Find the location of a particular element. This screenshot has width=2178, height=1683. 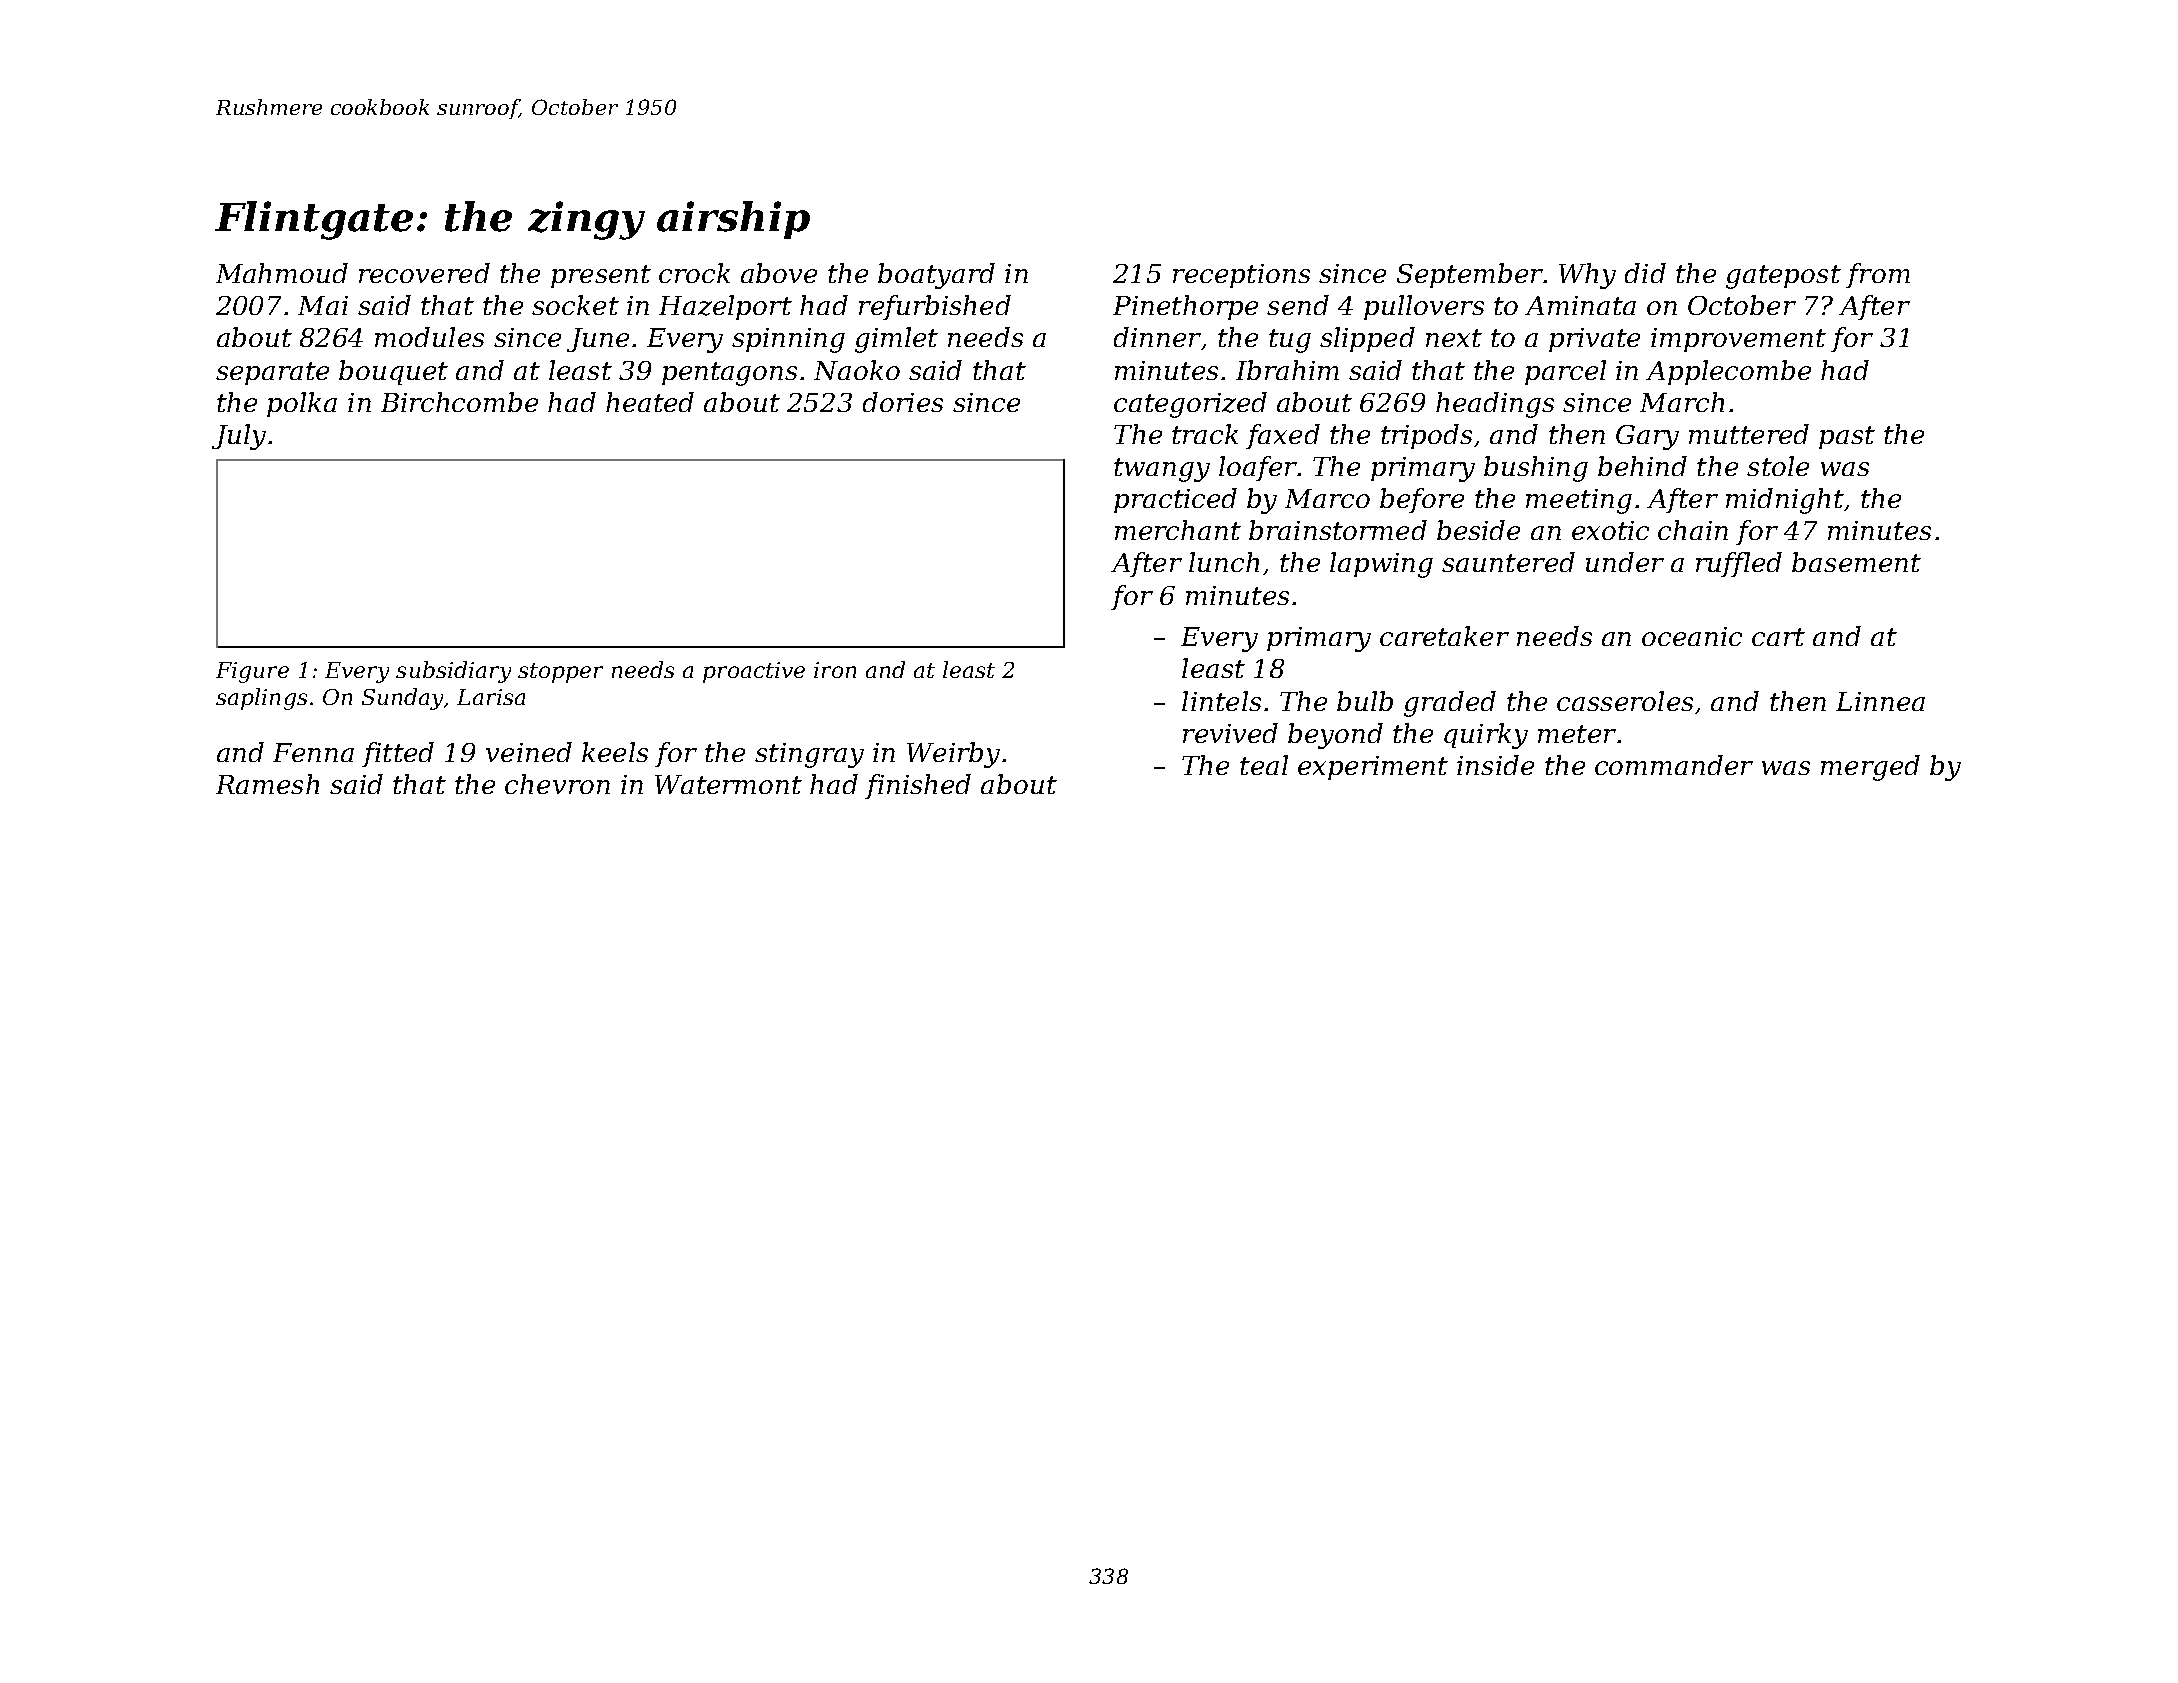

receptions is located at coordinates (1241, 276).
